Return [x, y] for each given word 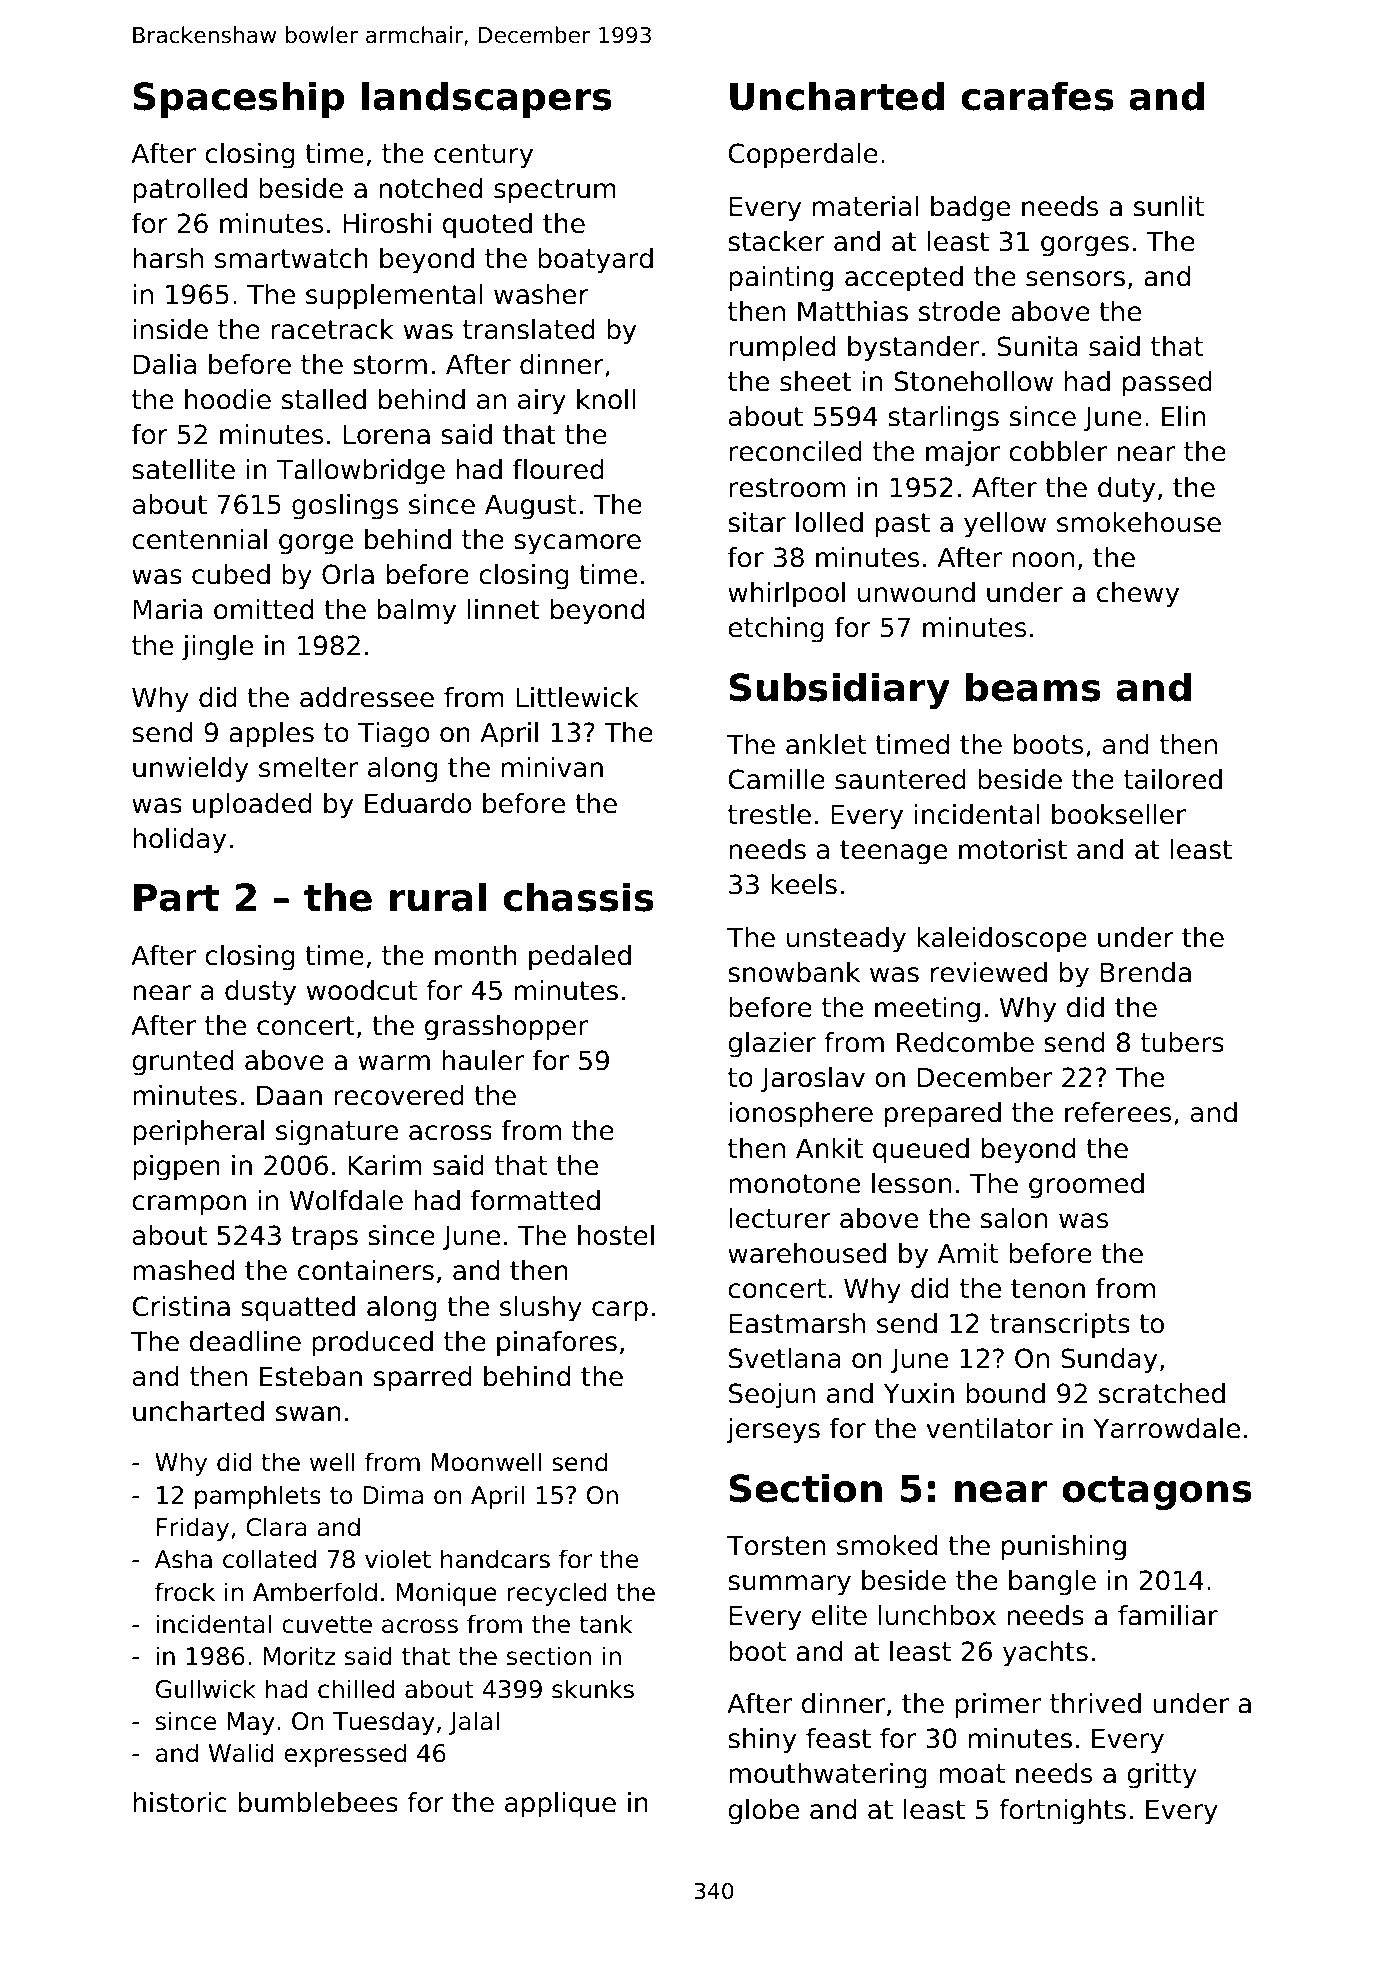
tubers [1182, 1042]
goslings [345, 507]
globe [763, 1812]
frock [185, 1592]
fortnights [1062, 1812]
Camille [776, 779]
